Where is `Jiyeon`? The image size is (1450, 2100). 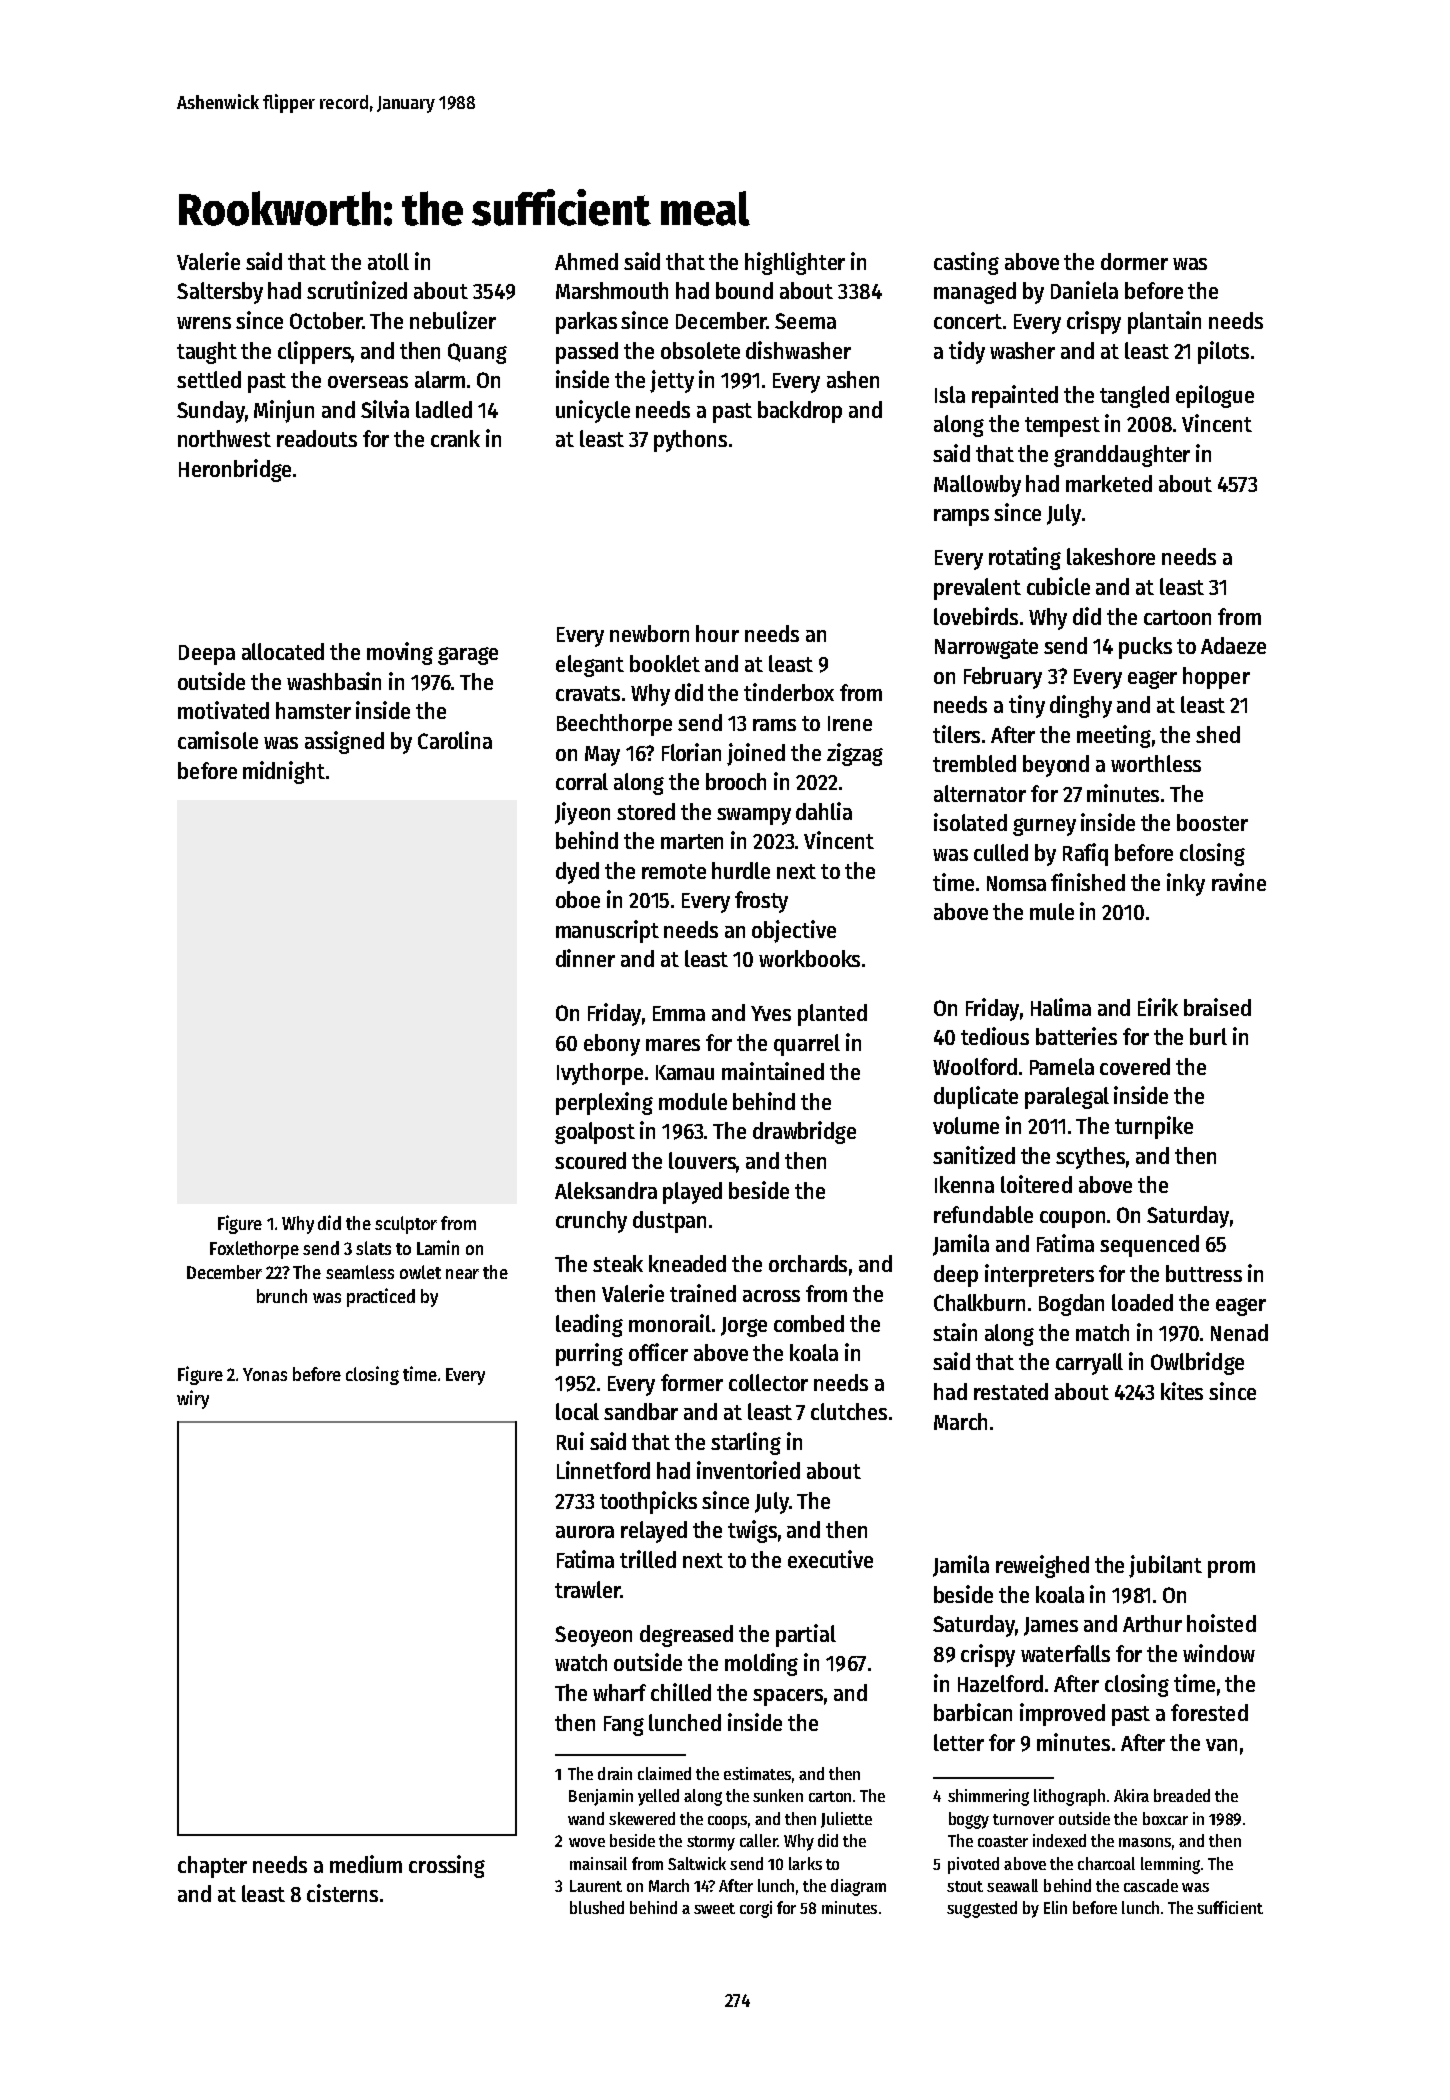 Jiyeon is located at coordinates (582, 813).
